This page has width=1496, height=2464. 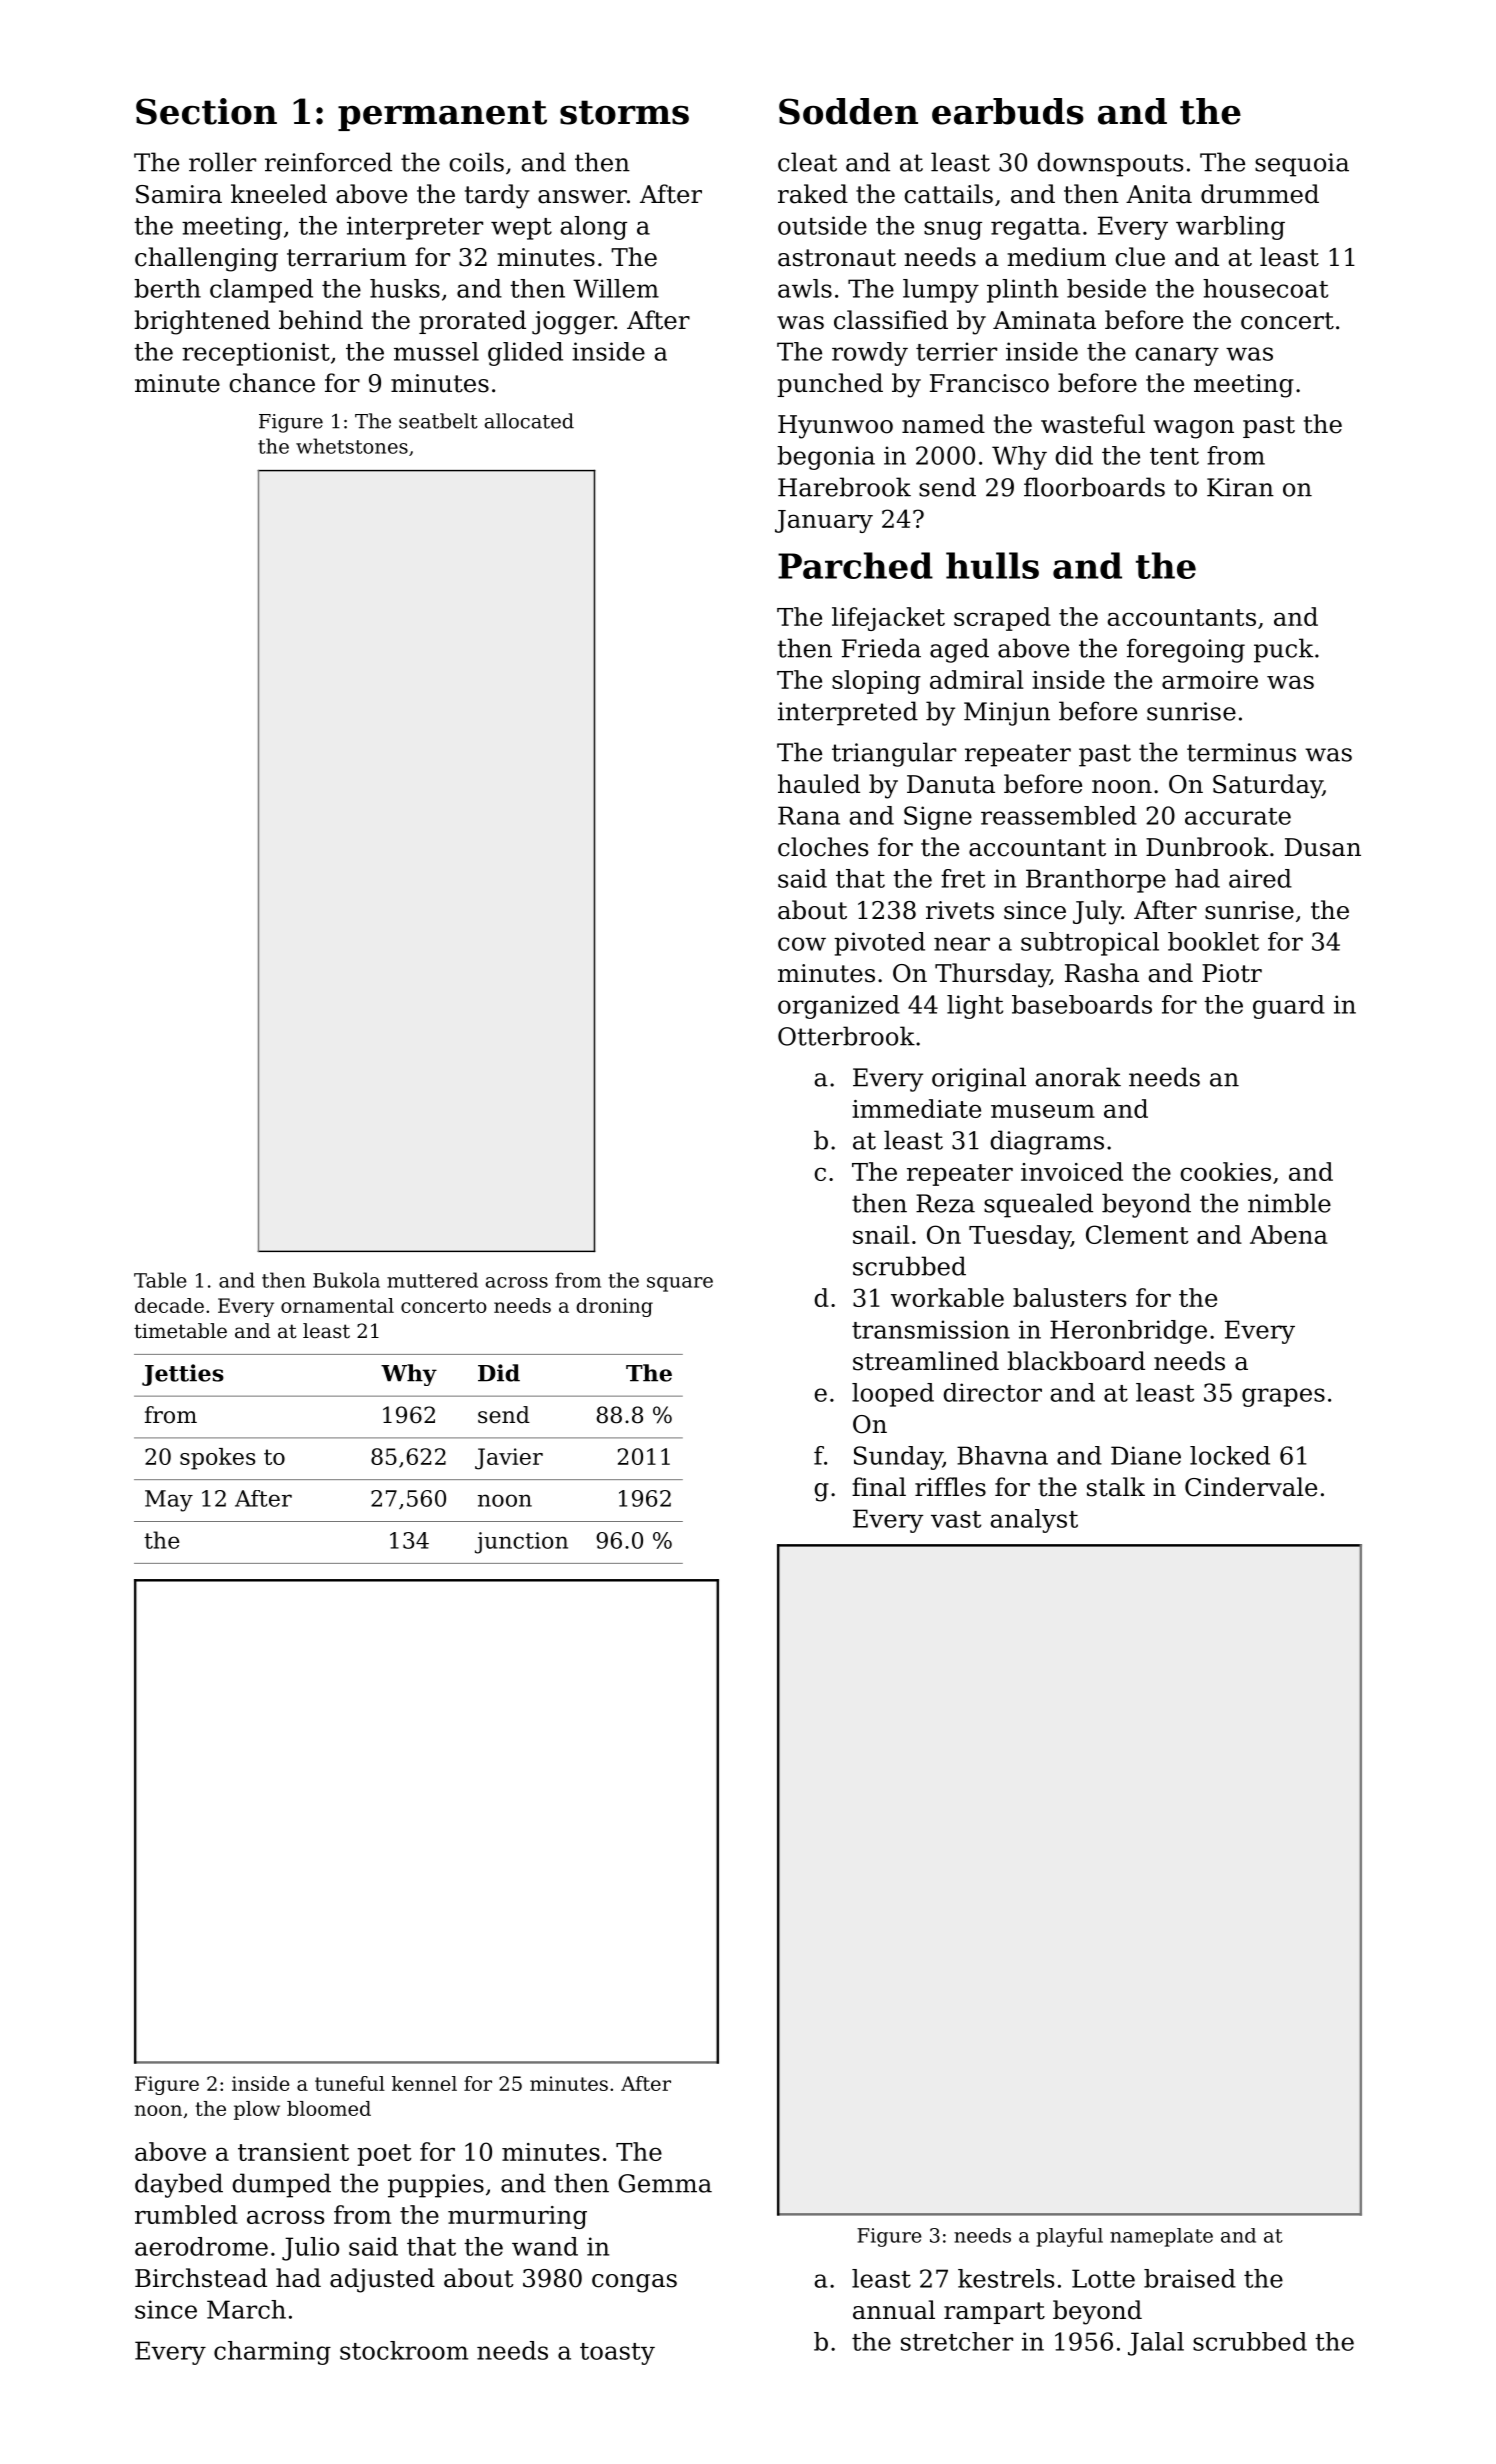 I want to click on earbuds, so click(x=1008, y=111).
